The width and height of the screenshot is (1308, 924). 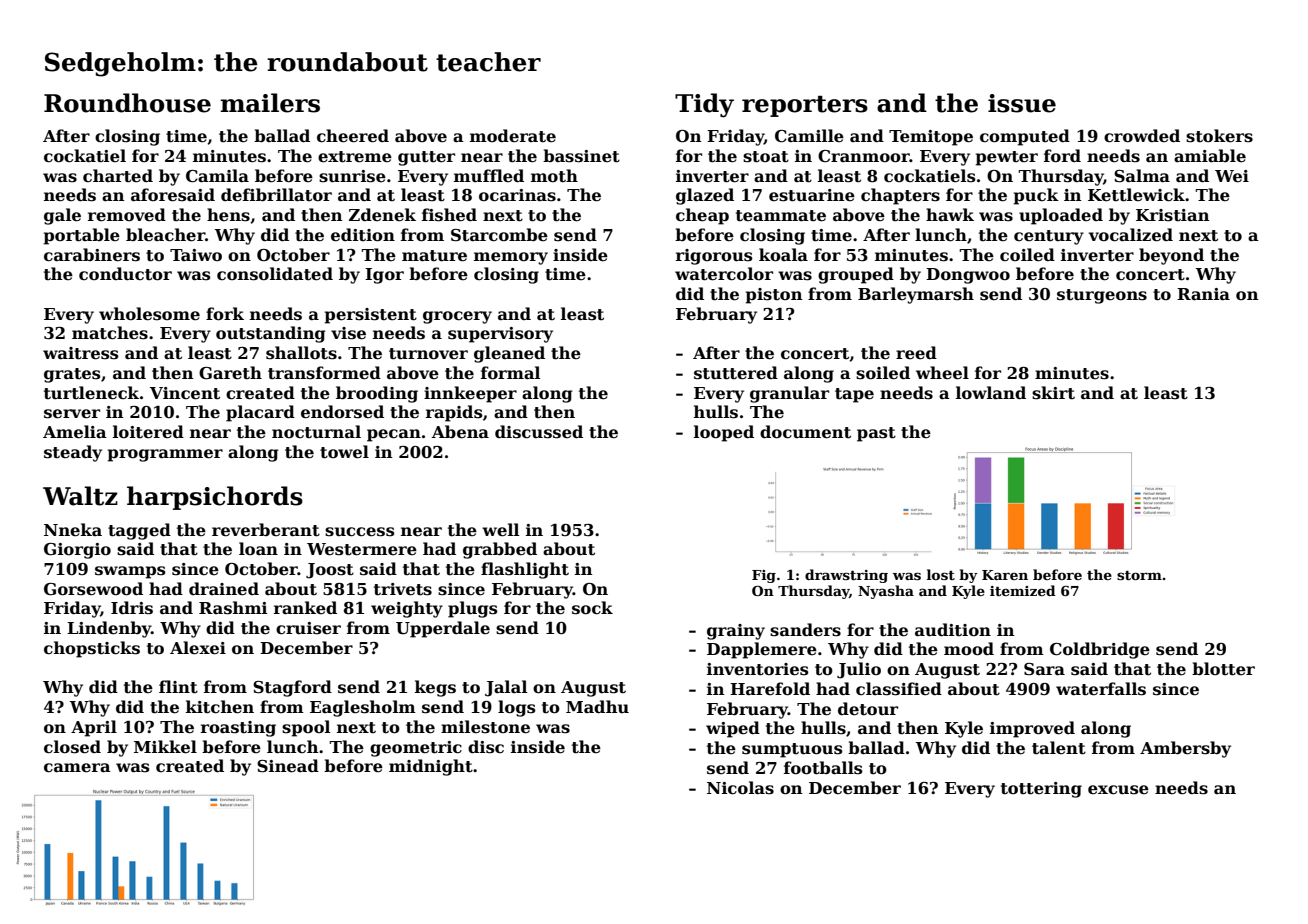 I want to click on Amelia, so click(x=75, y=432).
